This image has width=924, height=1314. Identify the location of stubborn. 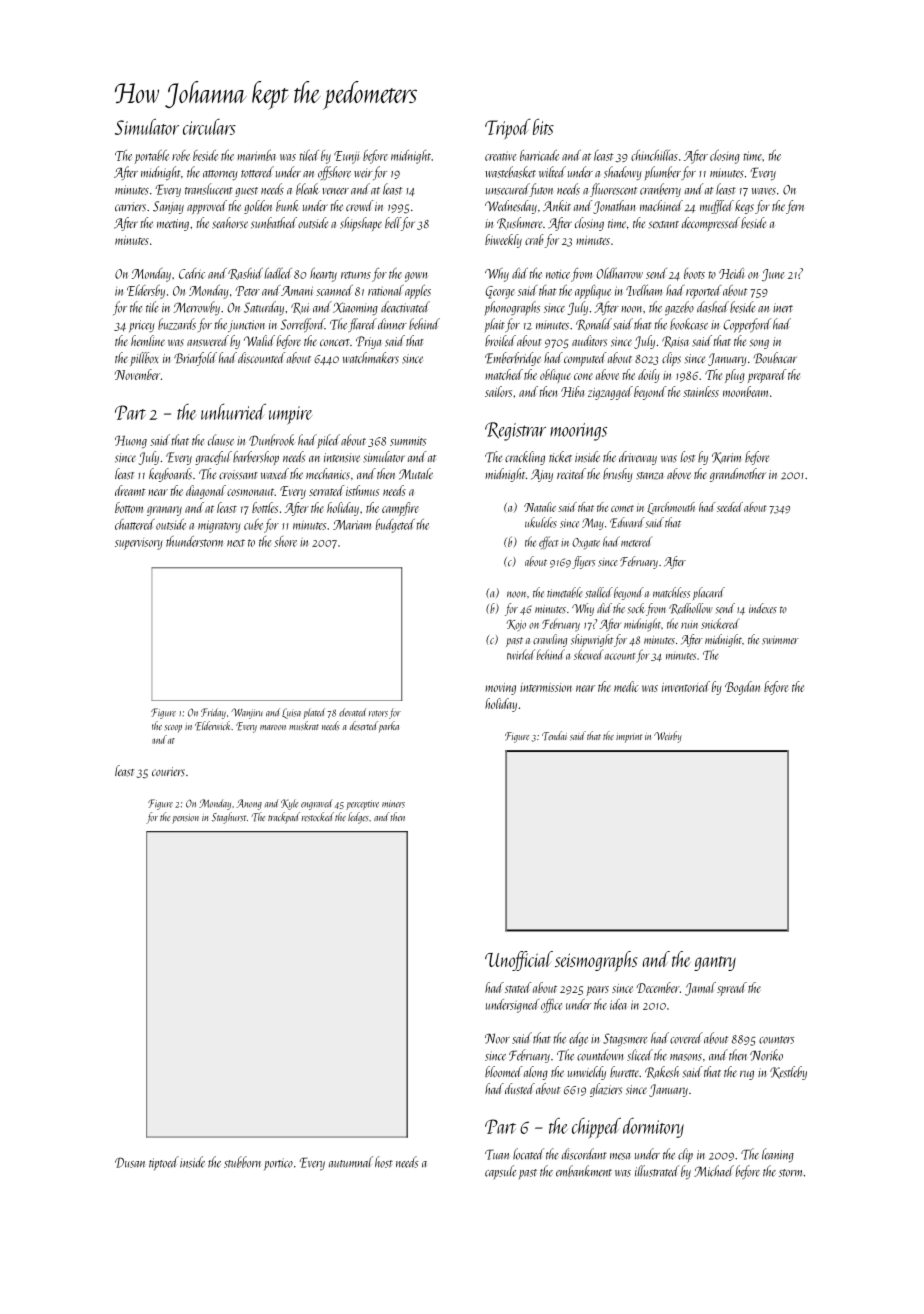
(242, 1162).
